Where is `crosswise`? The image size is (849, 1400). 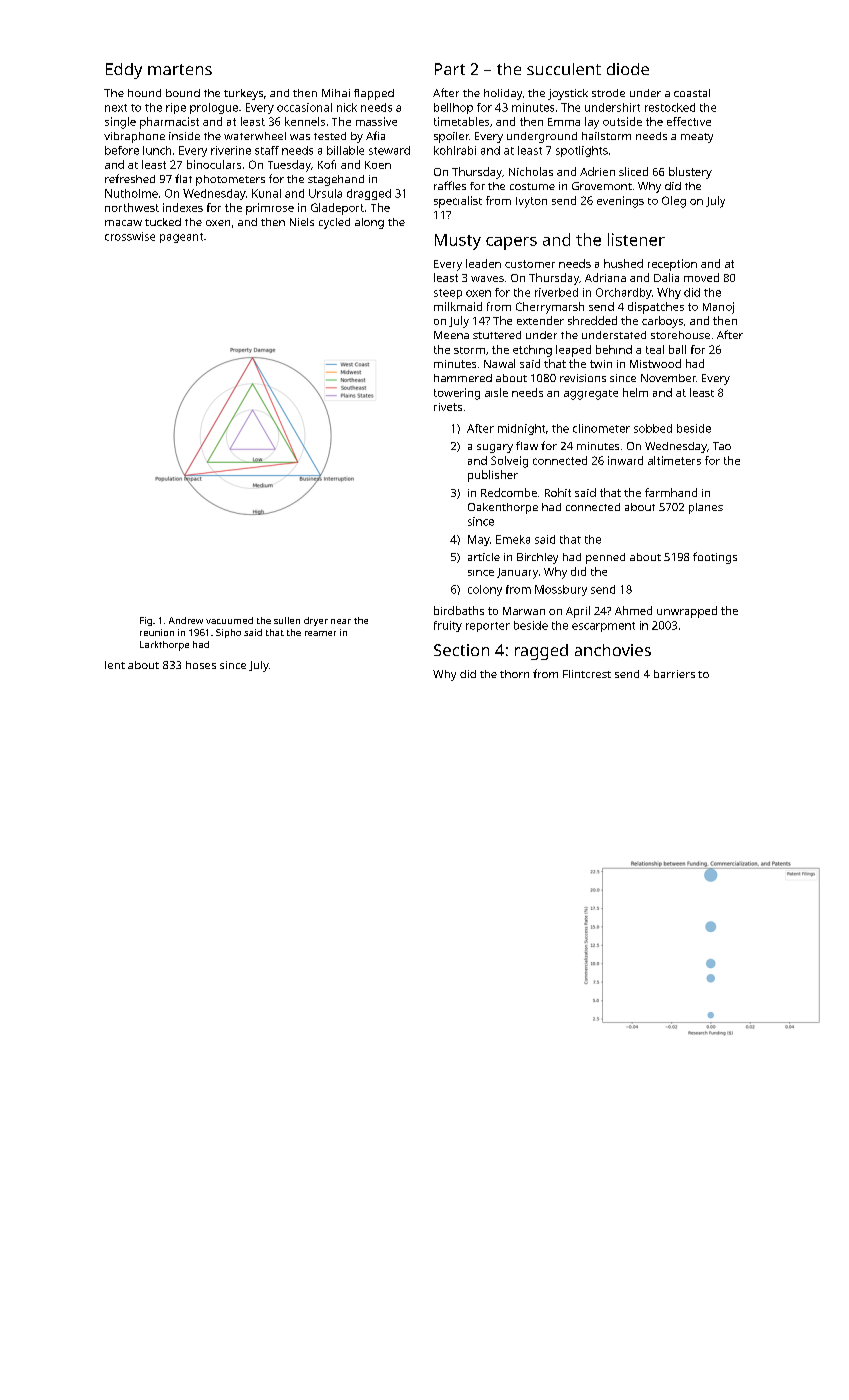
crosswise is located at coordinates (130, 236).
